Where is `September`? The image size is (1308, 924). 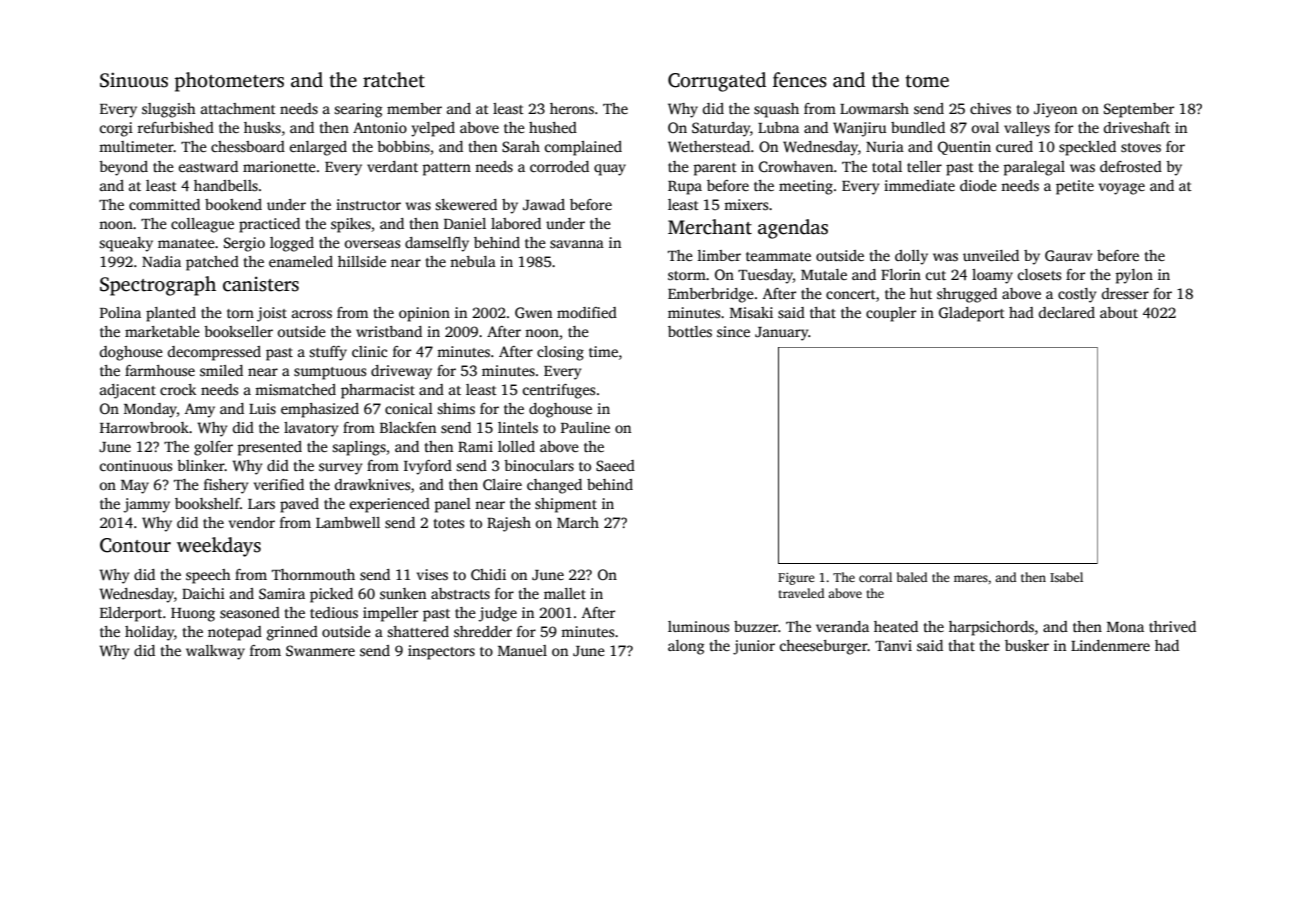 September is located at coordinates (1139, 110).
